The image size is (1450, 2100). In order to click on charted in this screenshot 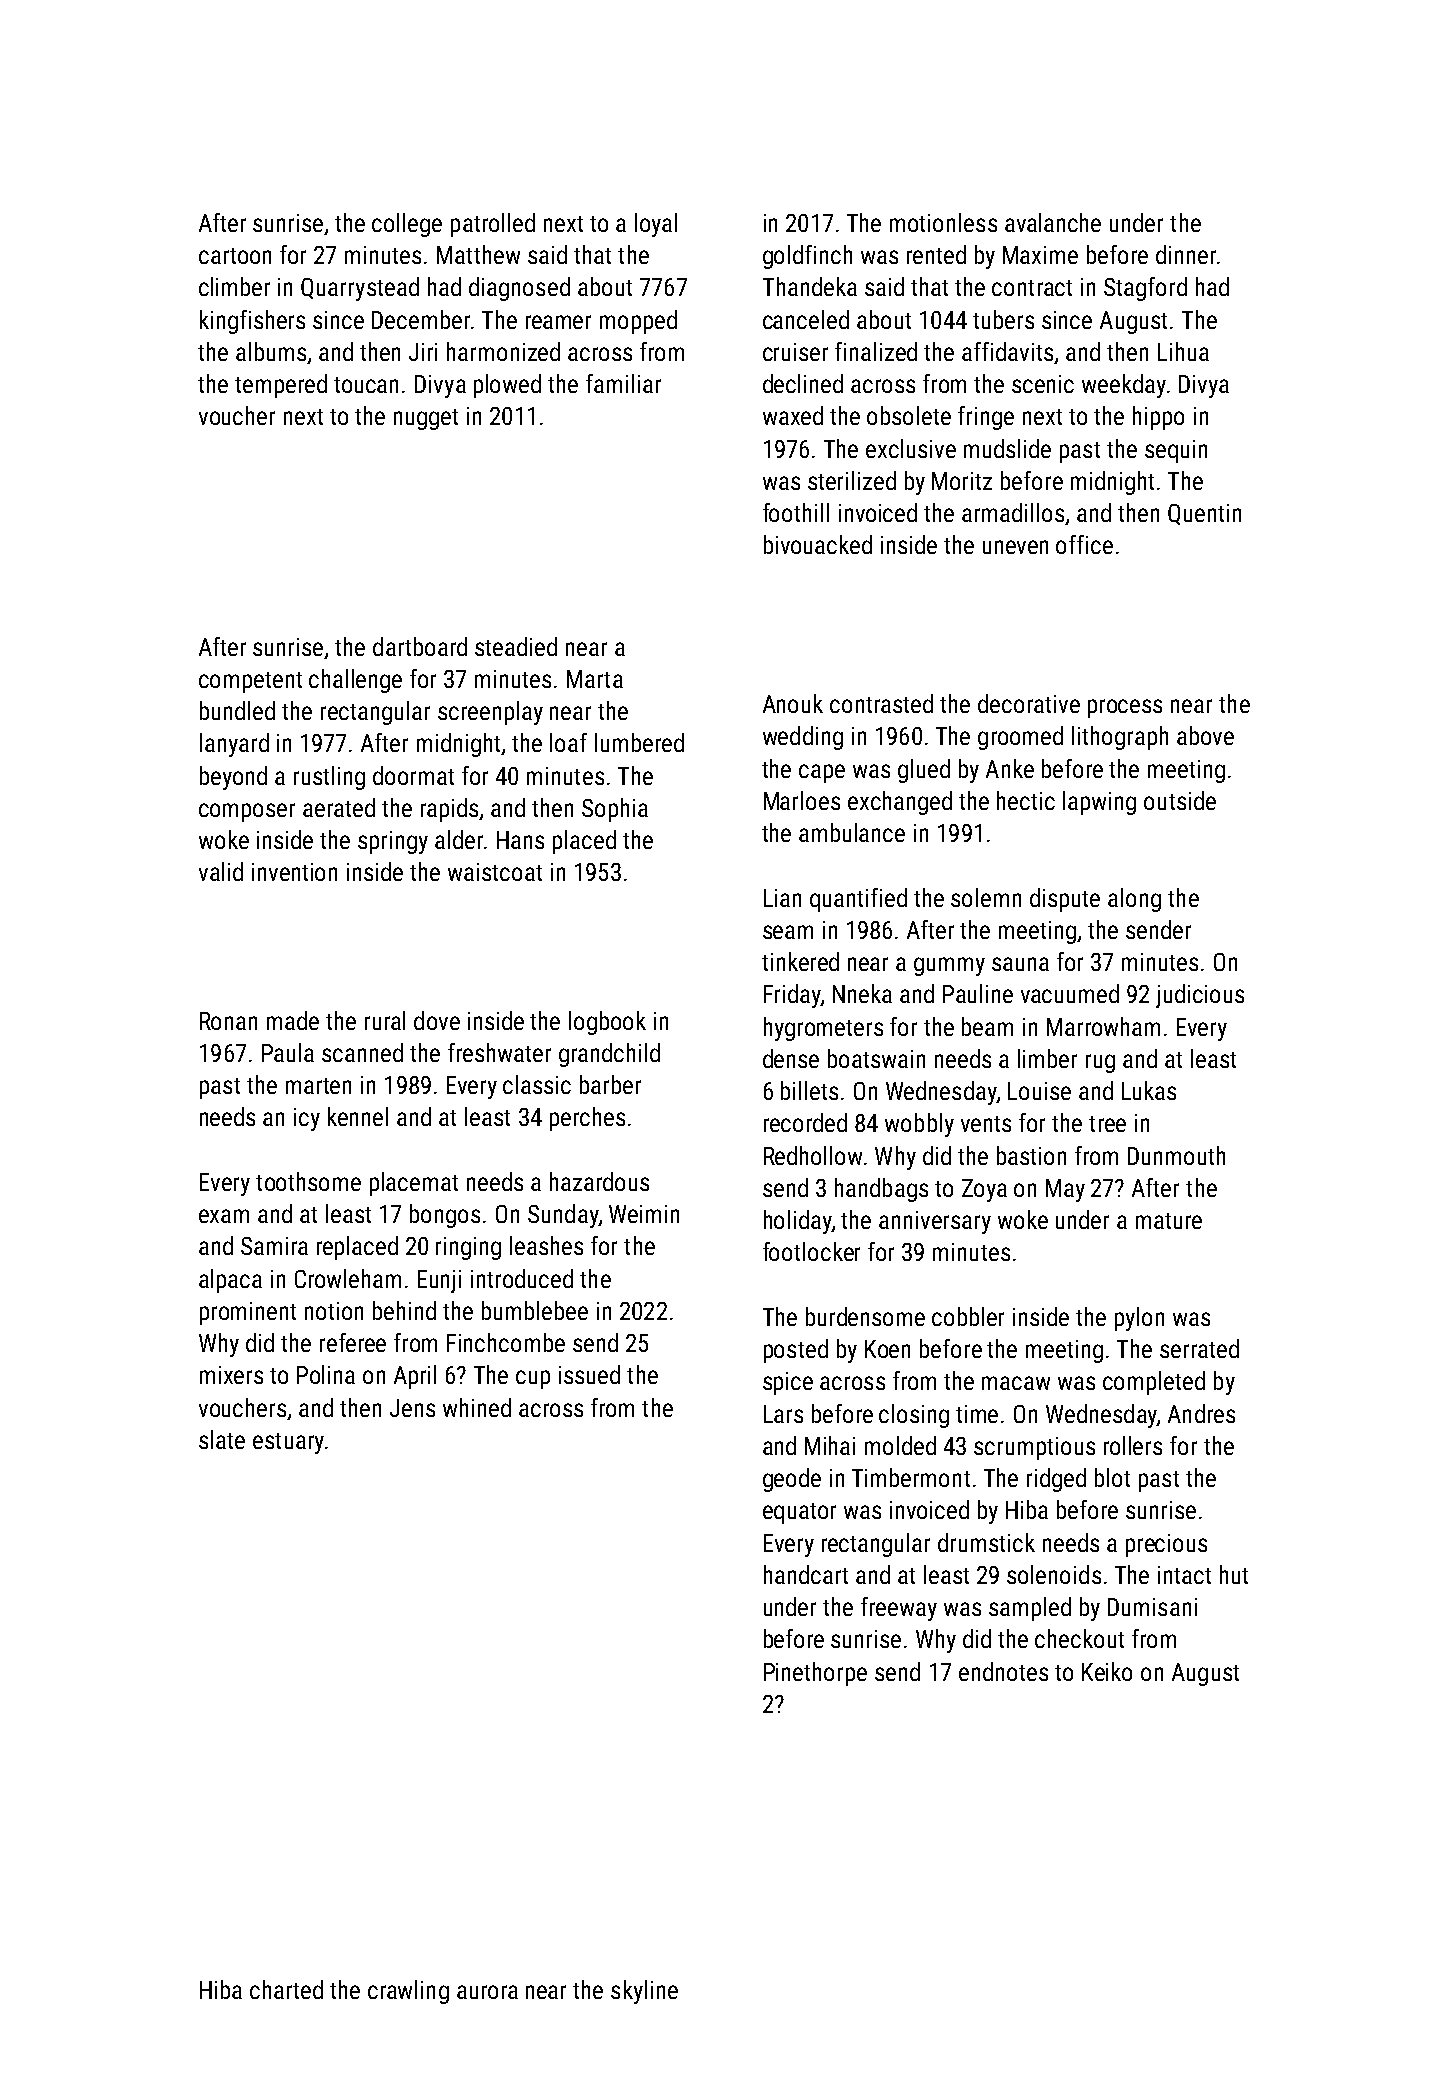, I will do `click(286, 1989)`.
